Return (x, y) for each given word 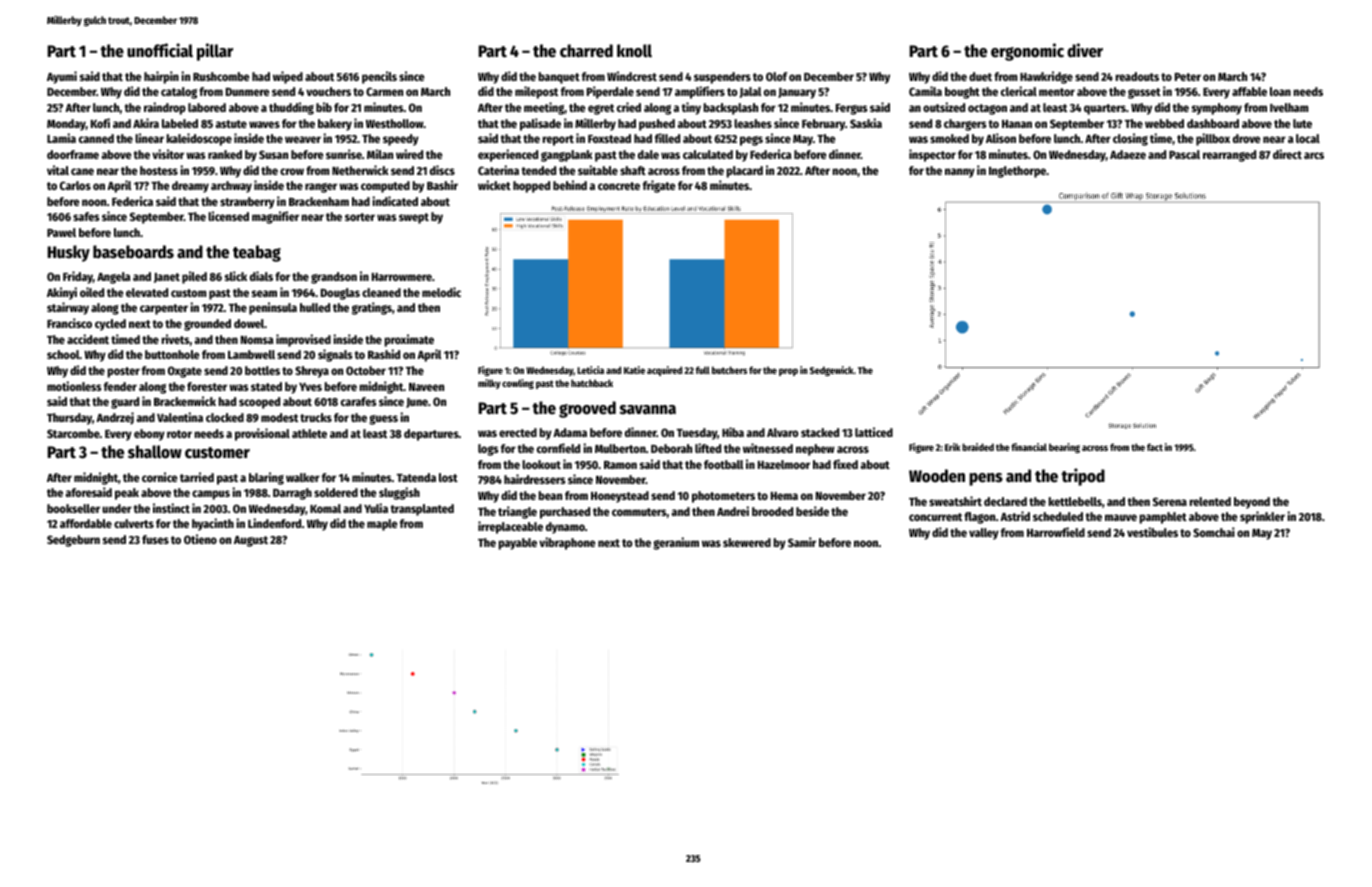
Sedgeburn (73, 541)
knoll (634, 51)
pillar (215, 52)
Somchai (1214, 532)
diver (1085, 50)
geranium (676, 543)
